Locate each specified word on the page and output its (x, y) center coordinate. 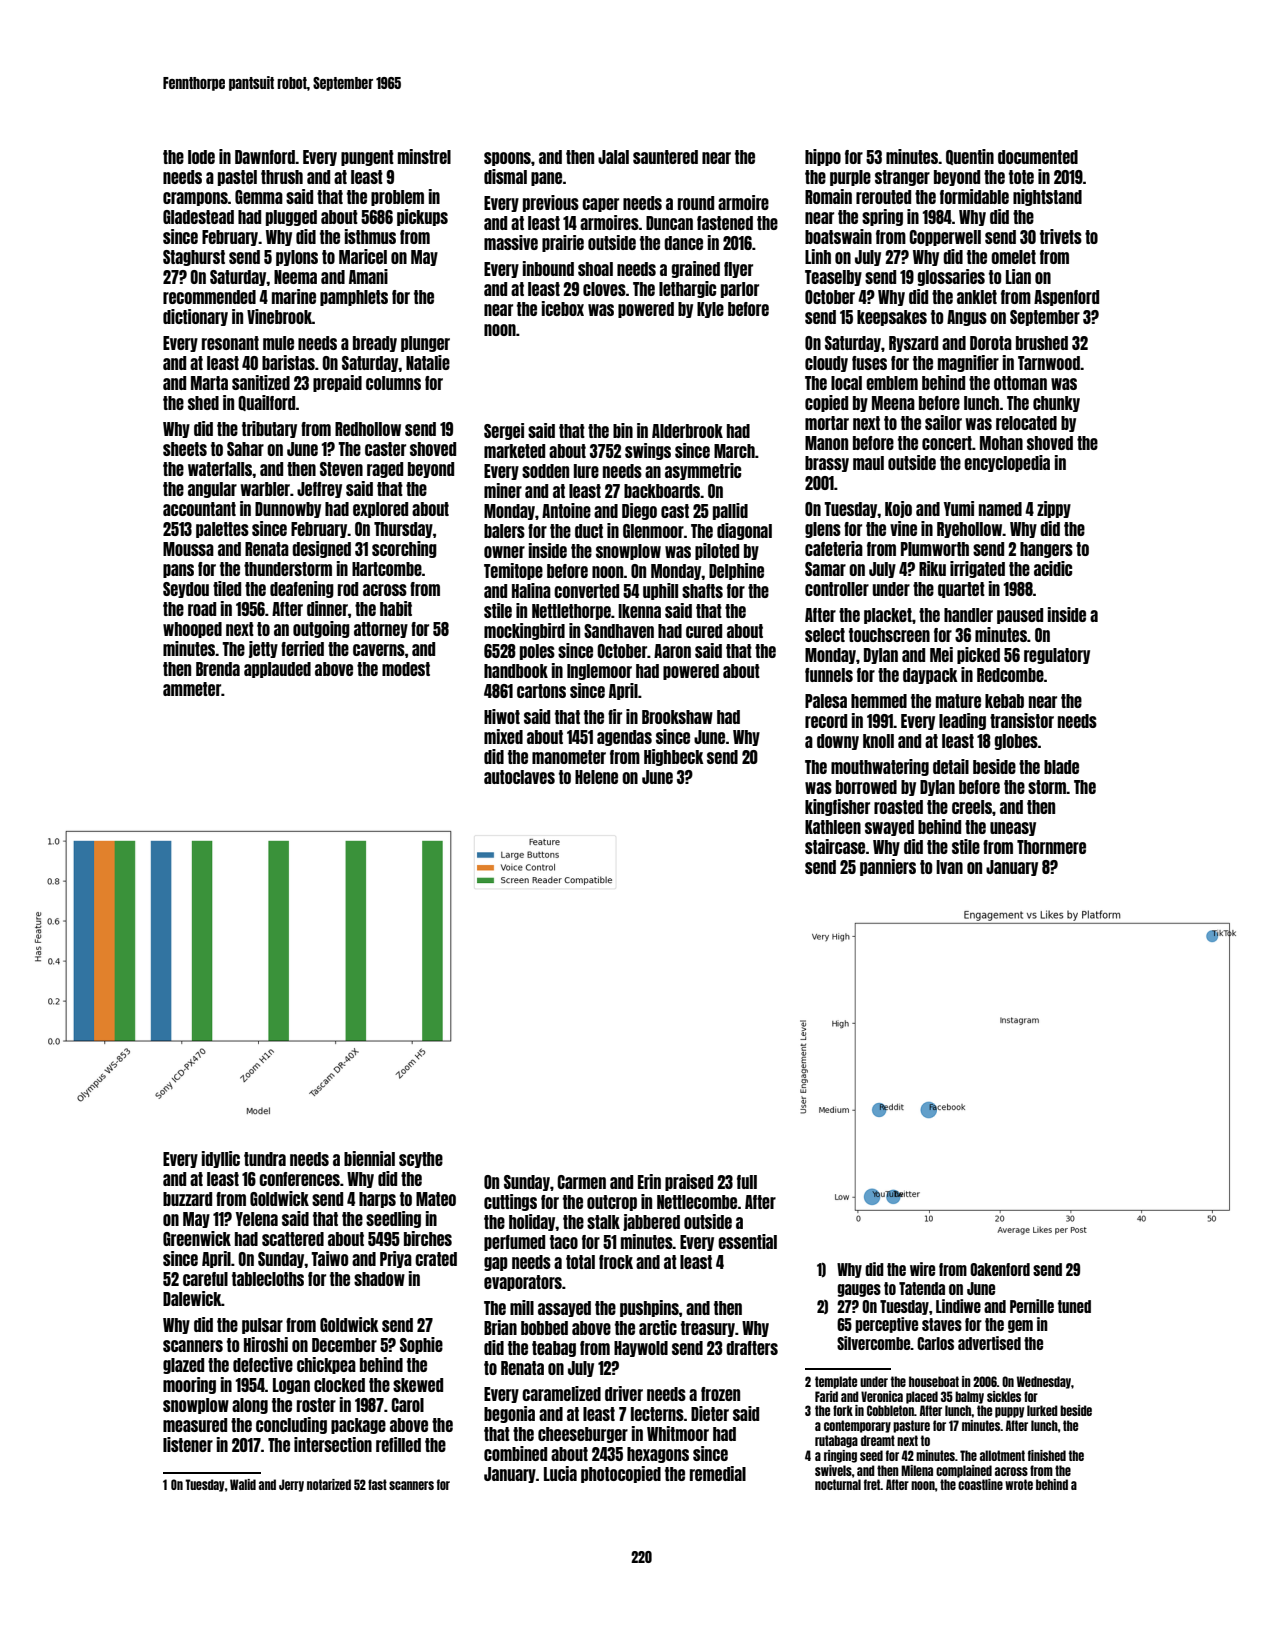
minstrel (424, 156)
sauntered (665, 157)
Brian (500, 1327)
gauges (859, 1290)
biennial (369, 1158)
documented (1038, 157)
